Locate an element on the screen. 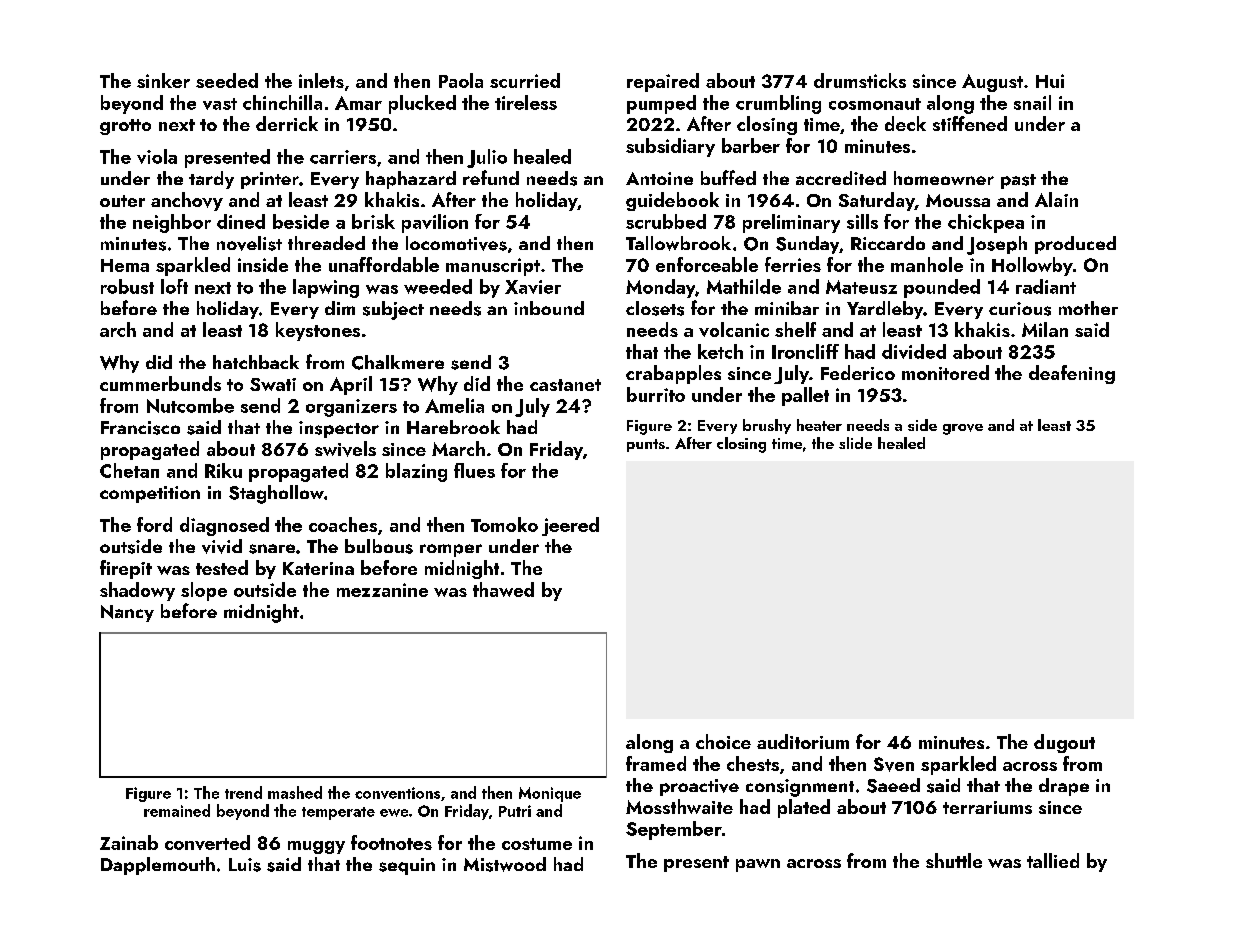 This screenshot has height=952, width=1233. divided is located at coordinates (914, 351).
